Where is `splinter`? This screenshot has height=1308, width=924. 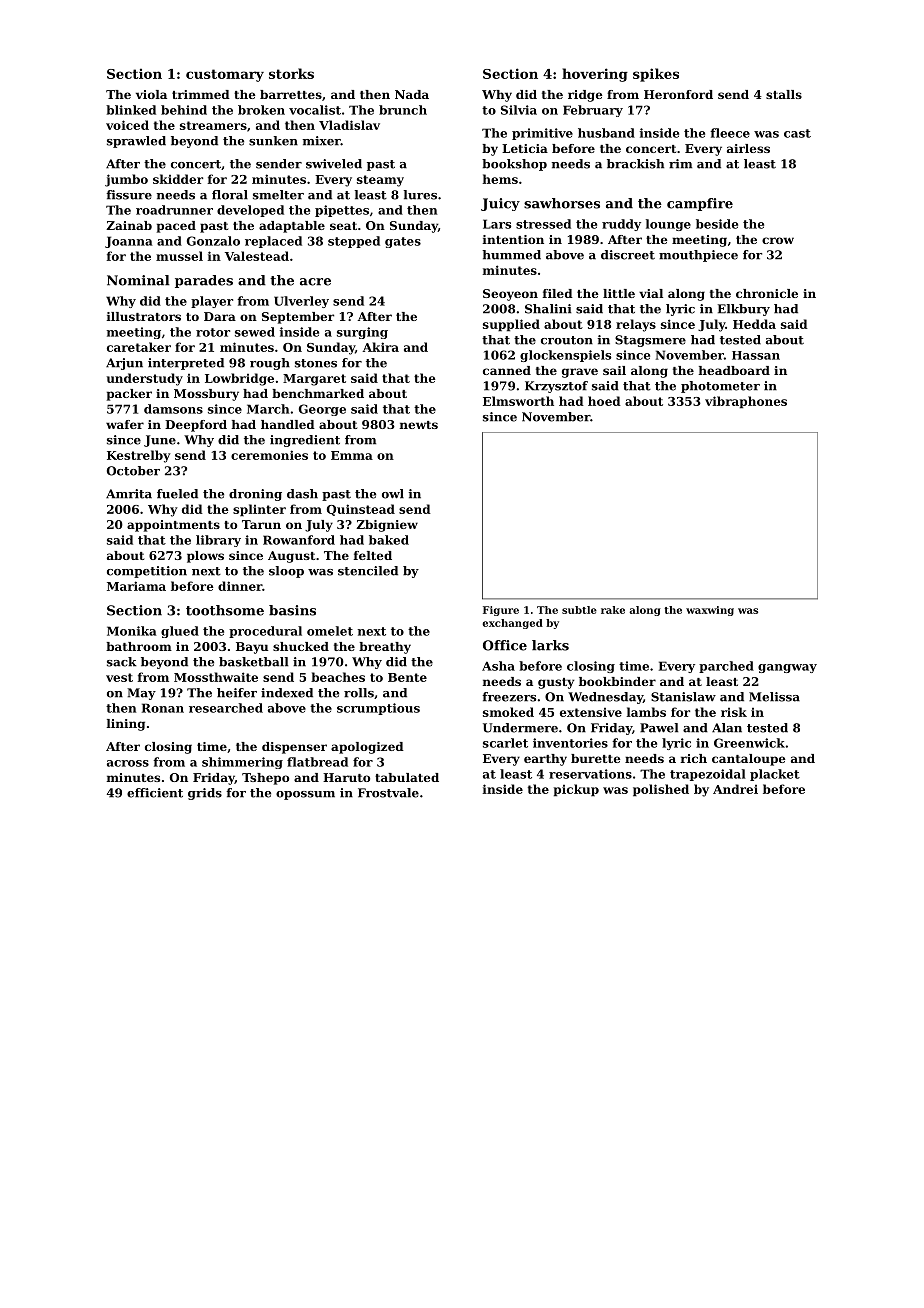 splinter is located at coordinates (259, 510).
